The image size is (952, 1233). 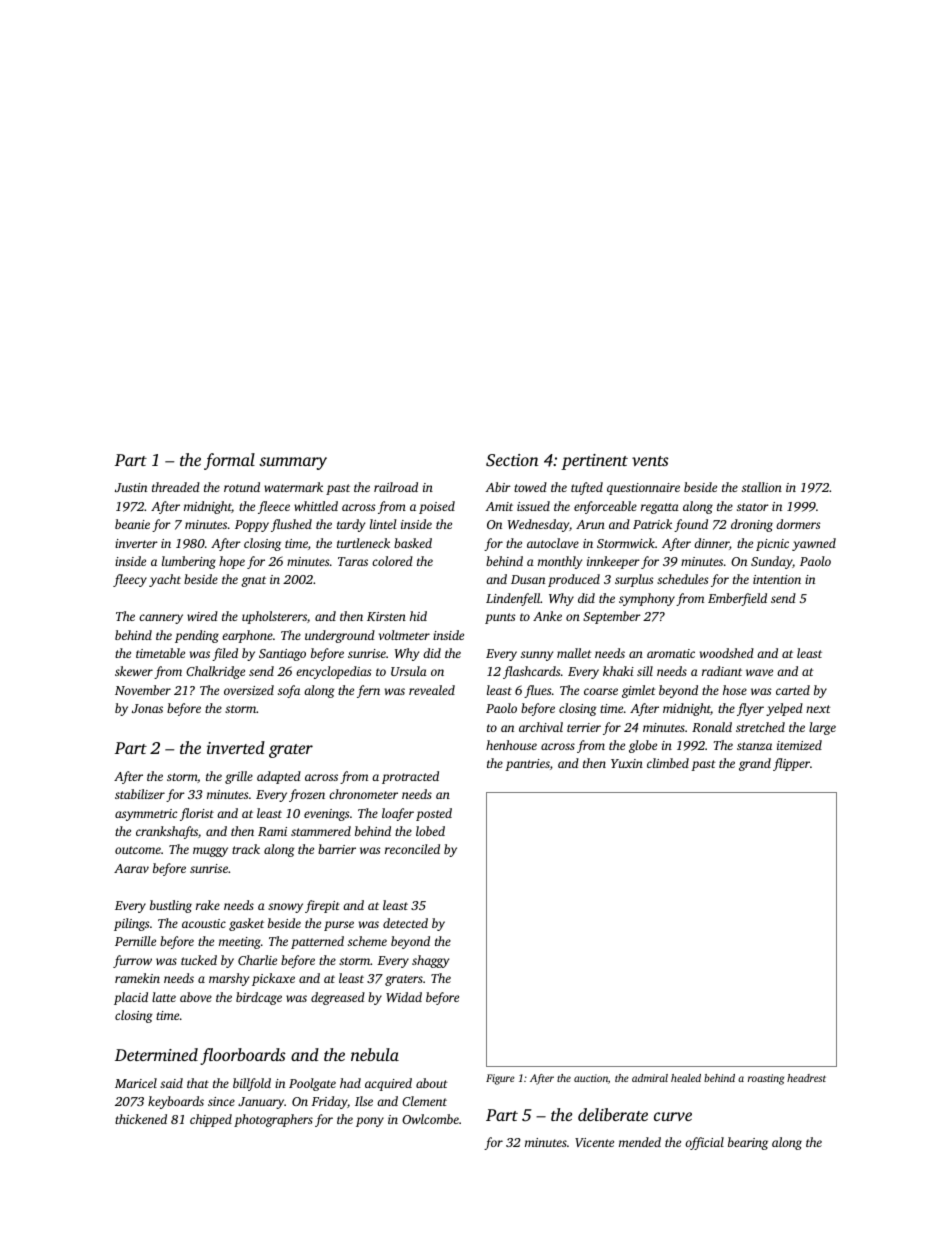 I want to click on roasting, so click(x=766, y=1079).
